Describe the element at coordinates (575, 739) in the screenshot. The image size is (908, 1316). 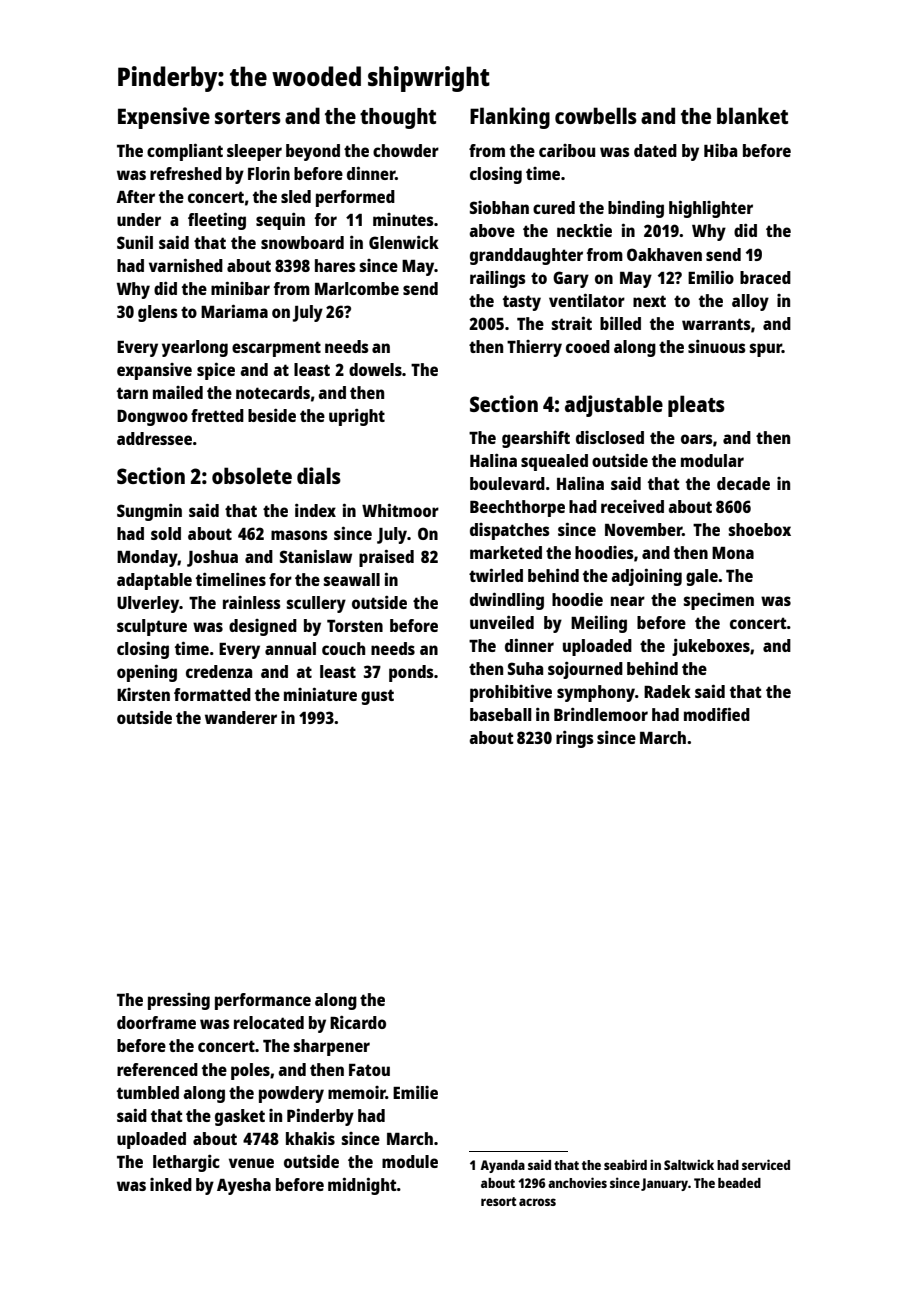
I see `rings` at that location.
